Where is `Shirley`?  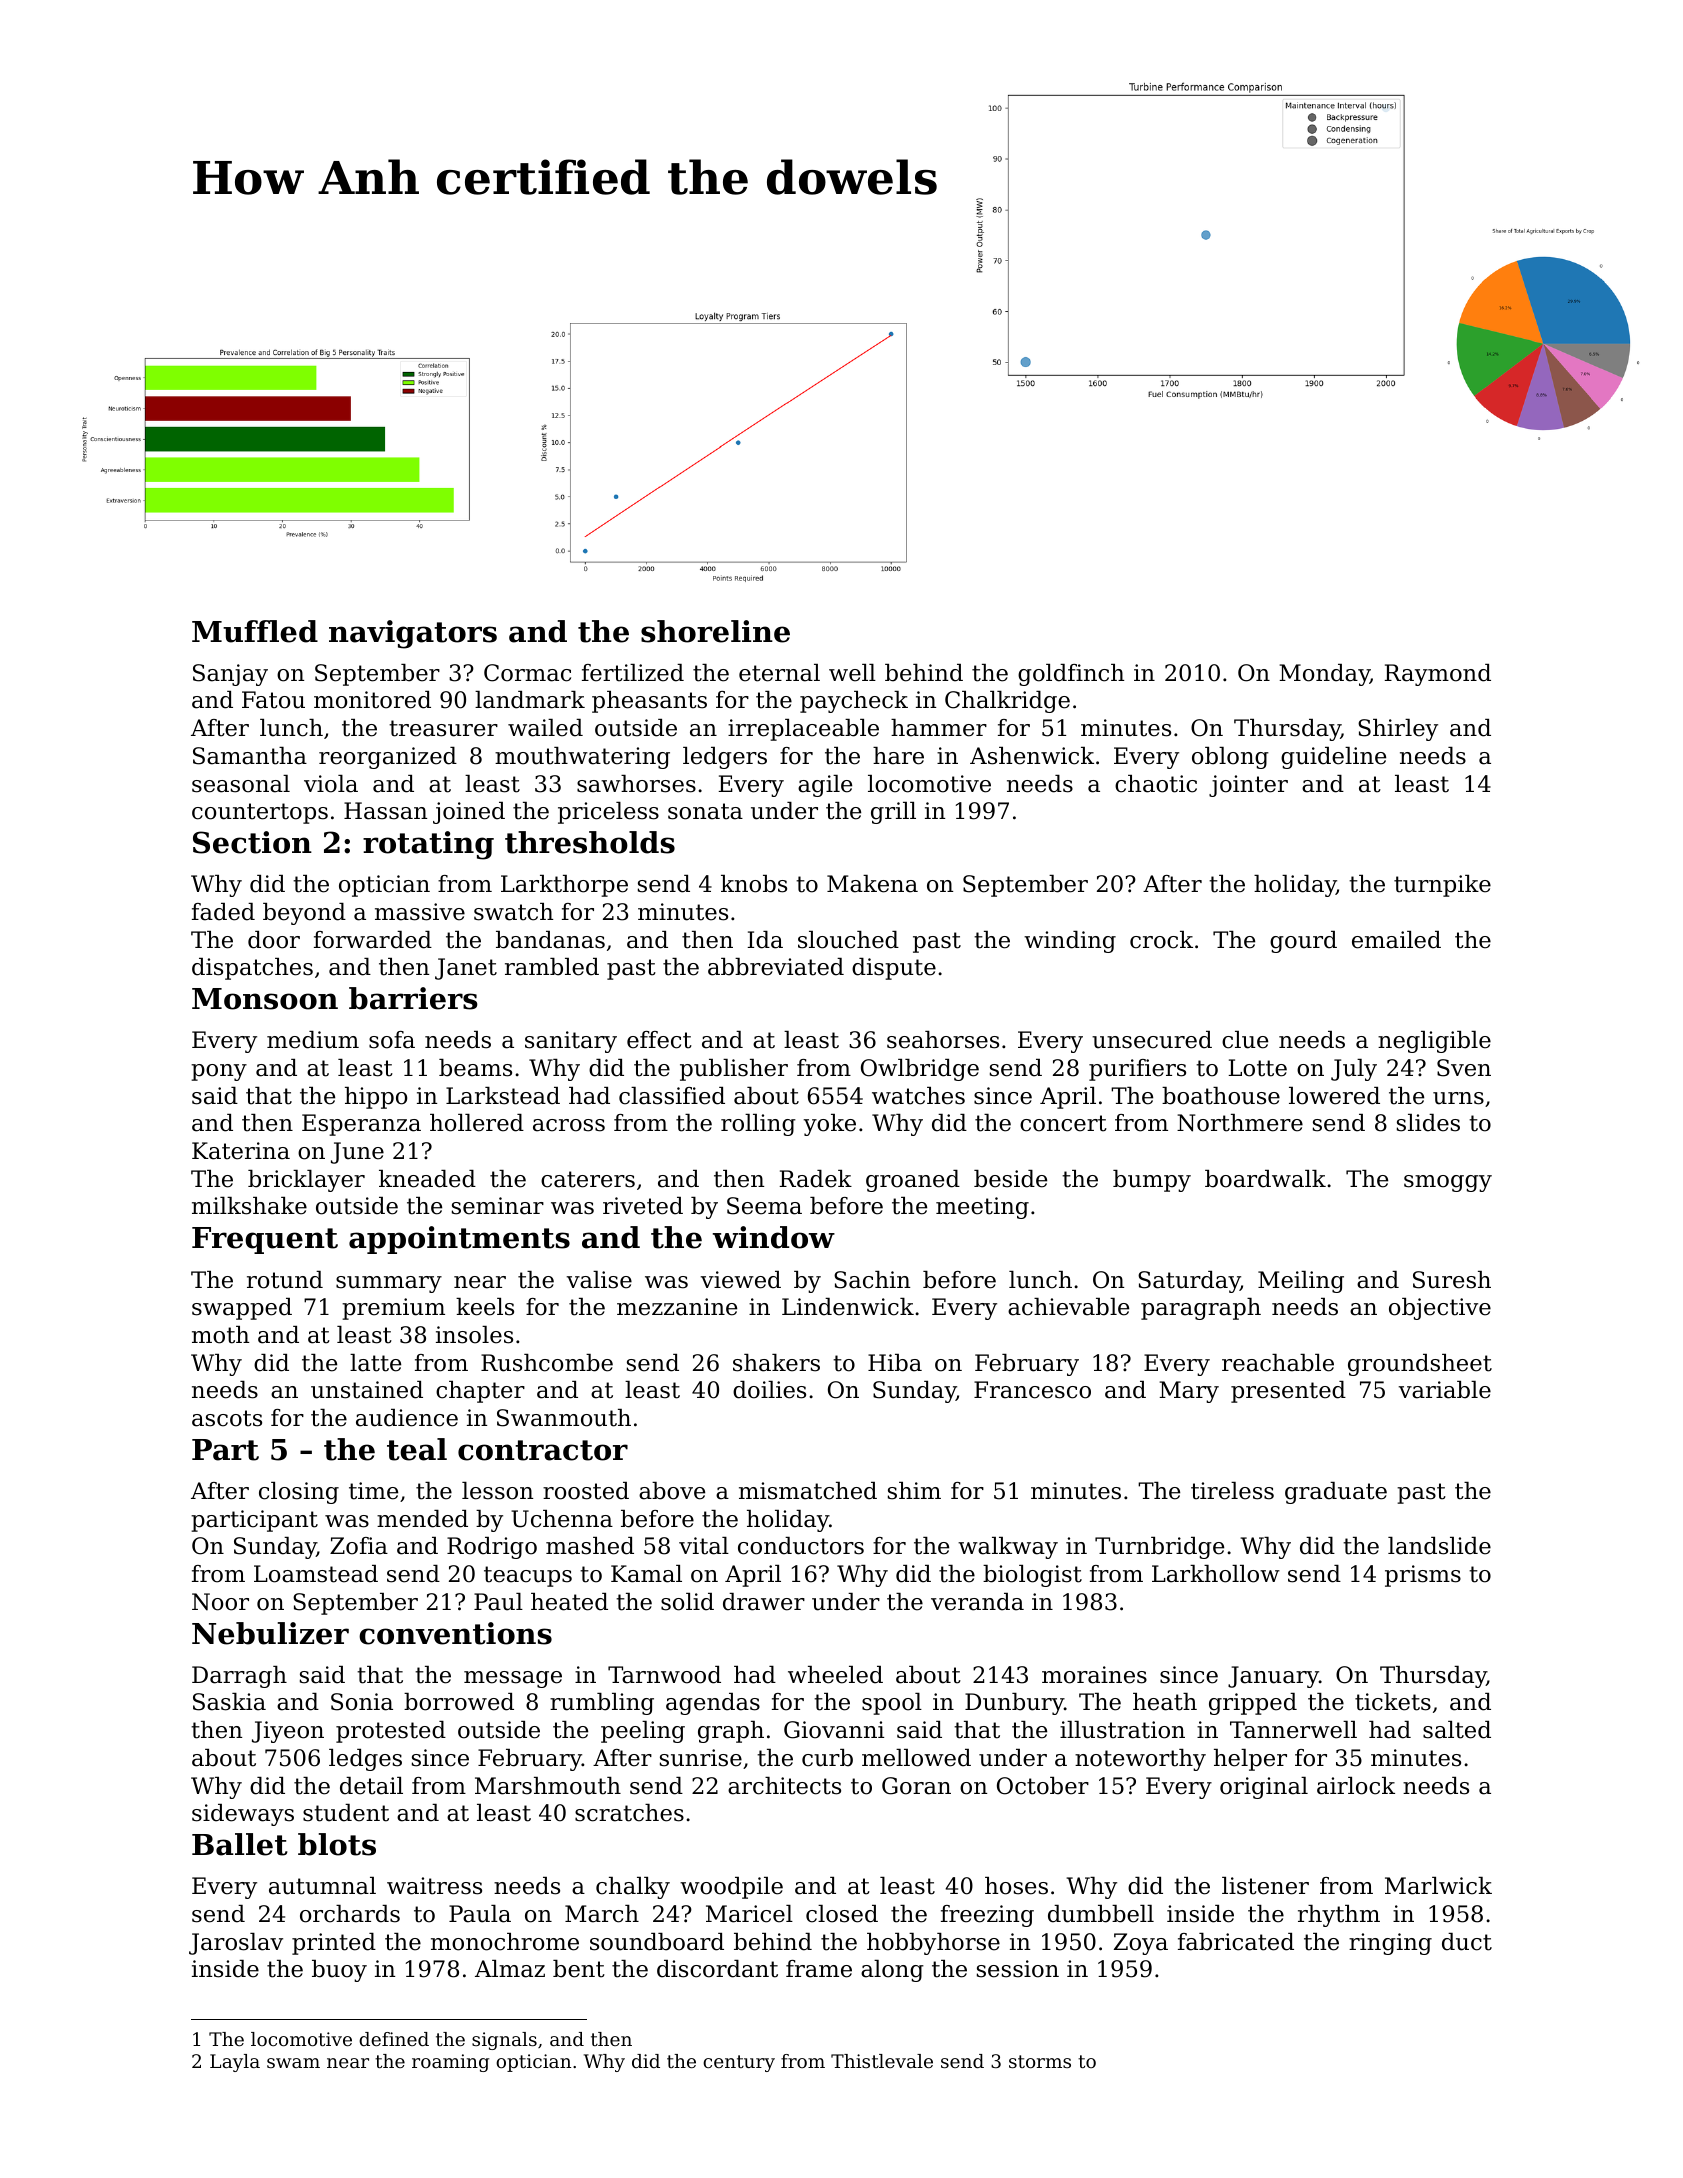
Shirley is located at coordinates (1398, 730).
